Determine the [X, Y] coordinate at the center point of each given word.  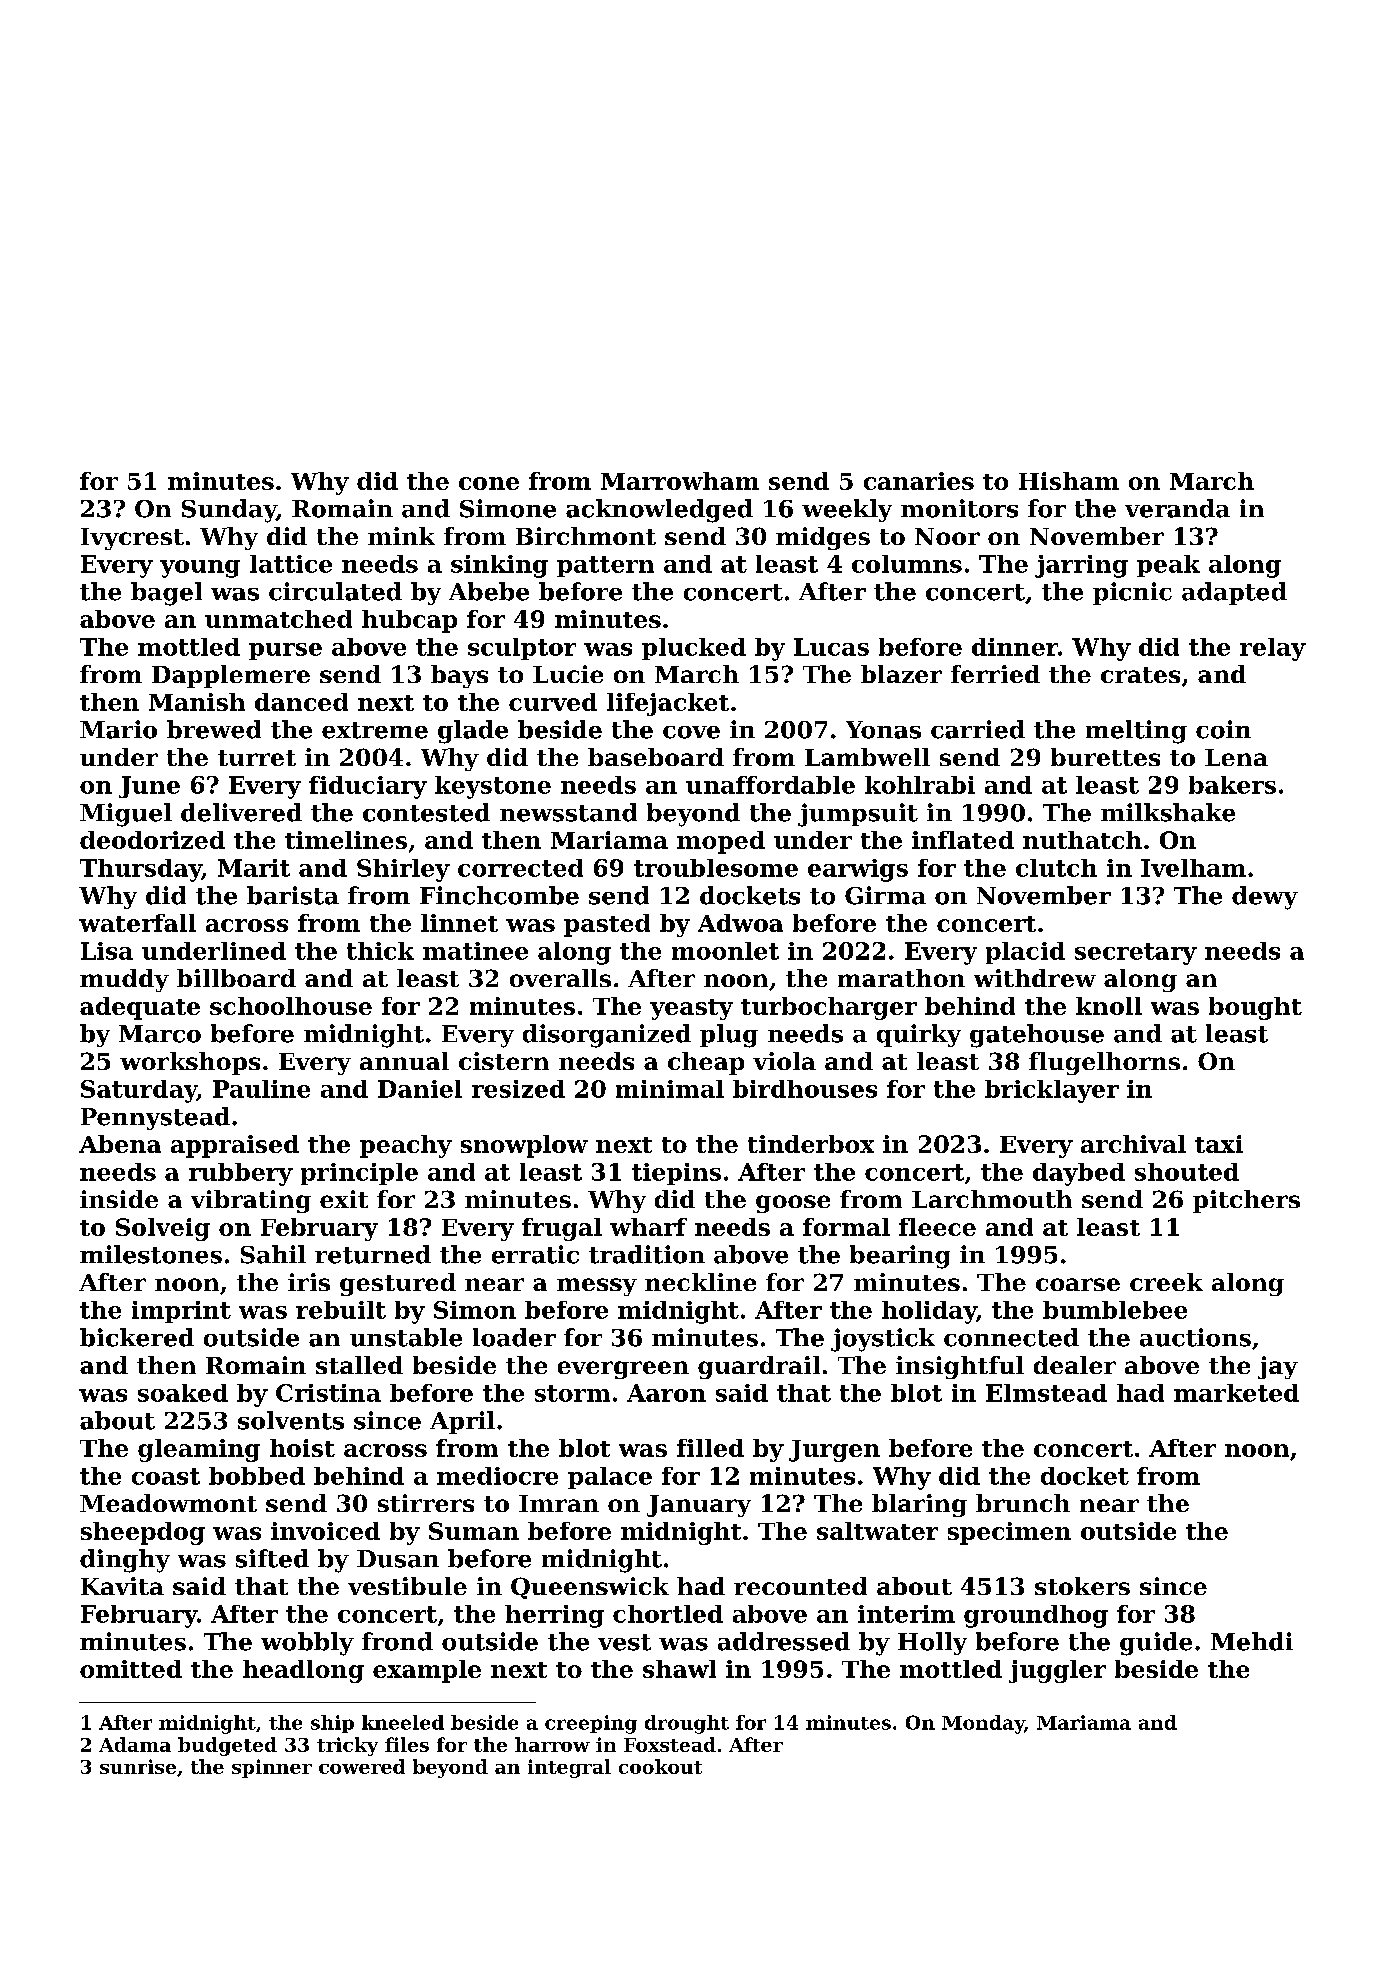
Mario [118, 729]
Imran [559, 1503]
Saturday [139, 1091]
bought [1255, 1008]
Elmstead [1046, 1393]
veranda [1177, 508]
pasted [607, 925]
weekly [847, 510]
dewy [1265, 898]
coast [166, 1476]
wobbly [307, 1644]
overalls [560, 978]
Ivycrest [132, 539]
